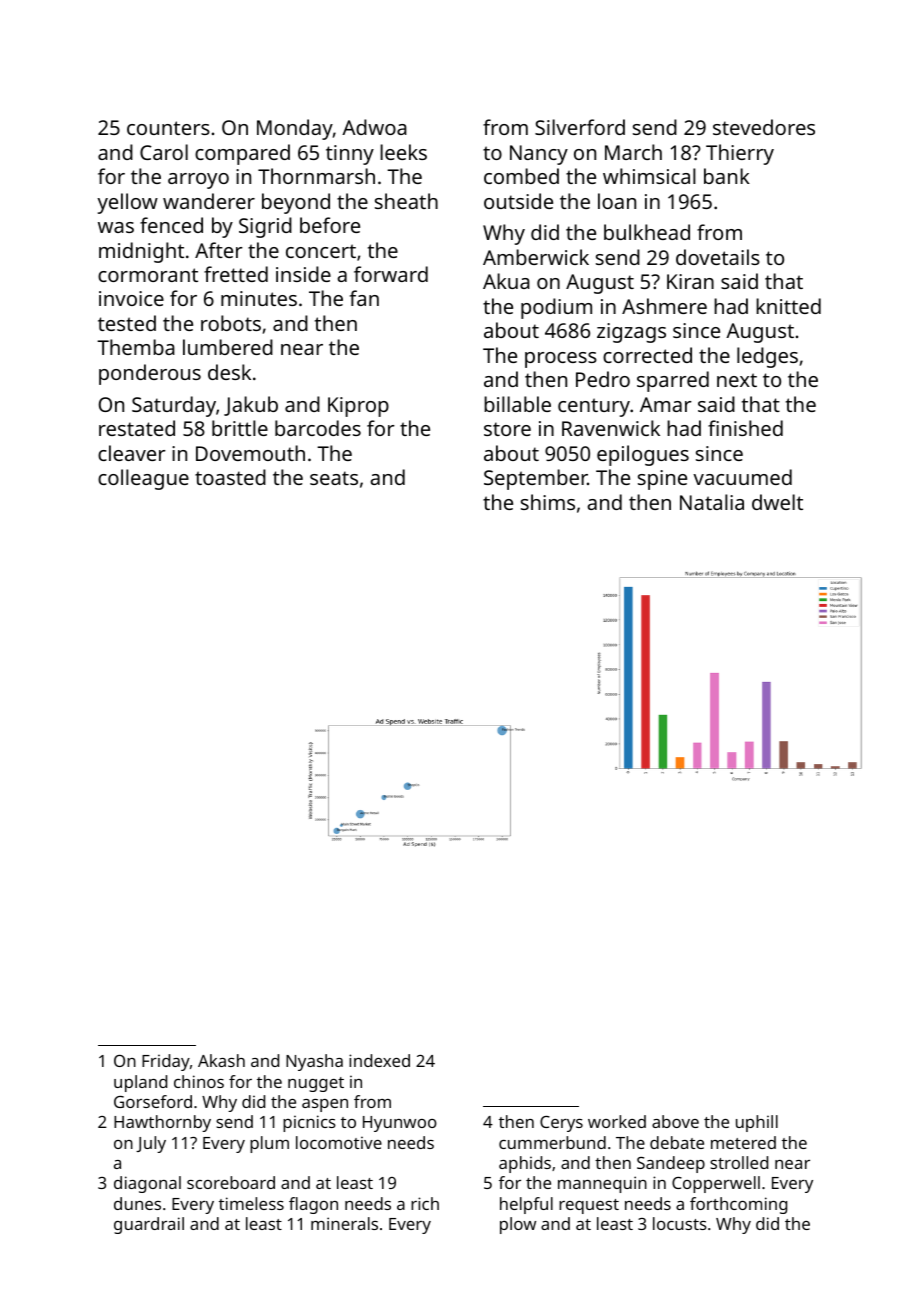 The width and height of the document is (924, 1314). I want to click on beyond, so click(296, 203).
